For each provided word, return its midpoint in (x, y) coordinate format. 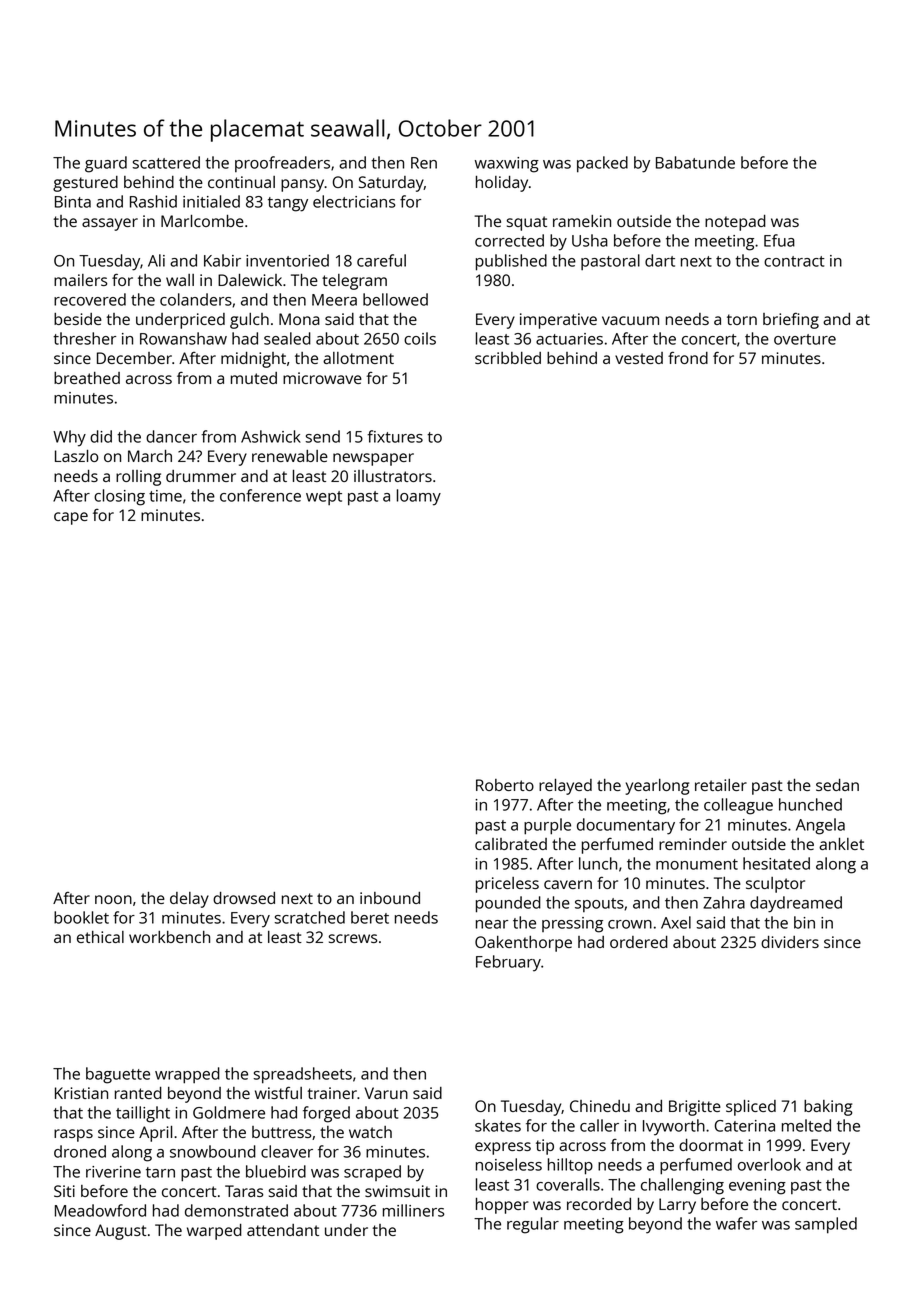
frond (688, 357)
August (121, 1232)
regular (533, 1225)
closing (119, 497)
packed (602, 164)
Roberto (505, 785)
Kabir (222, 260)
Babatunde (695, 162)
